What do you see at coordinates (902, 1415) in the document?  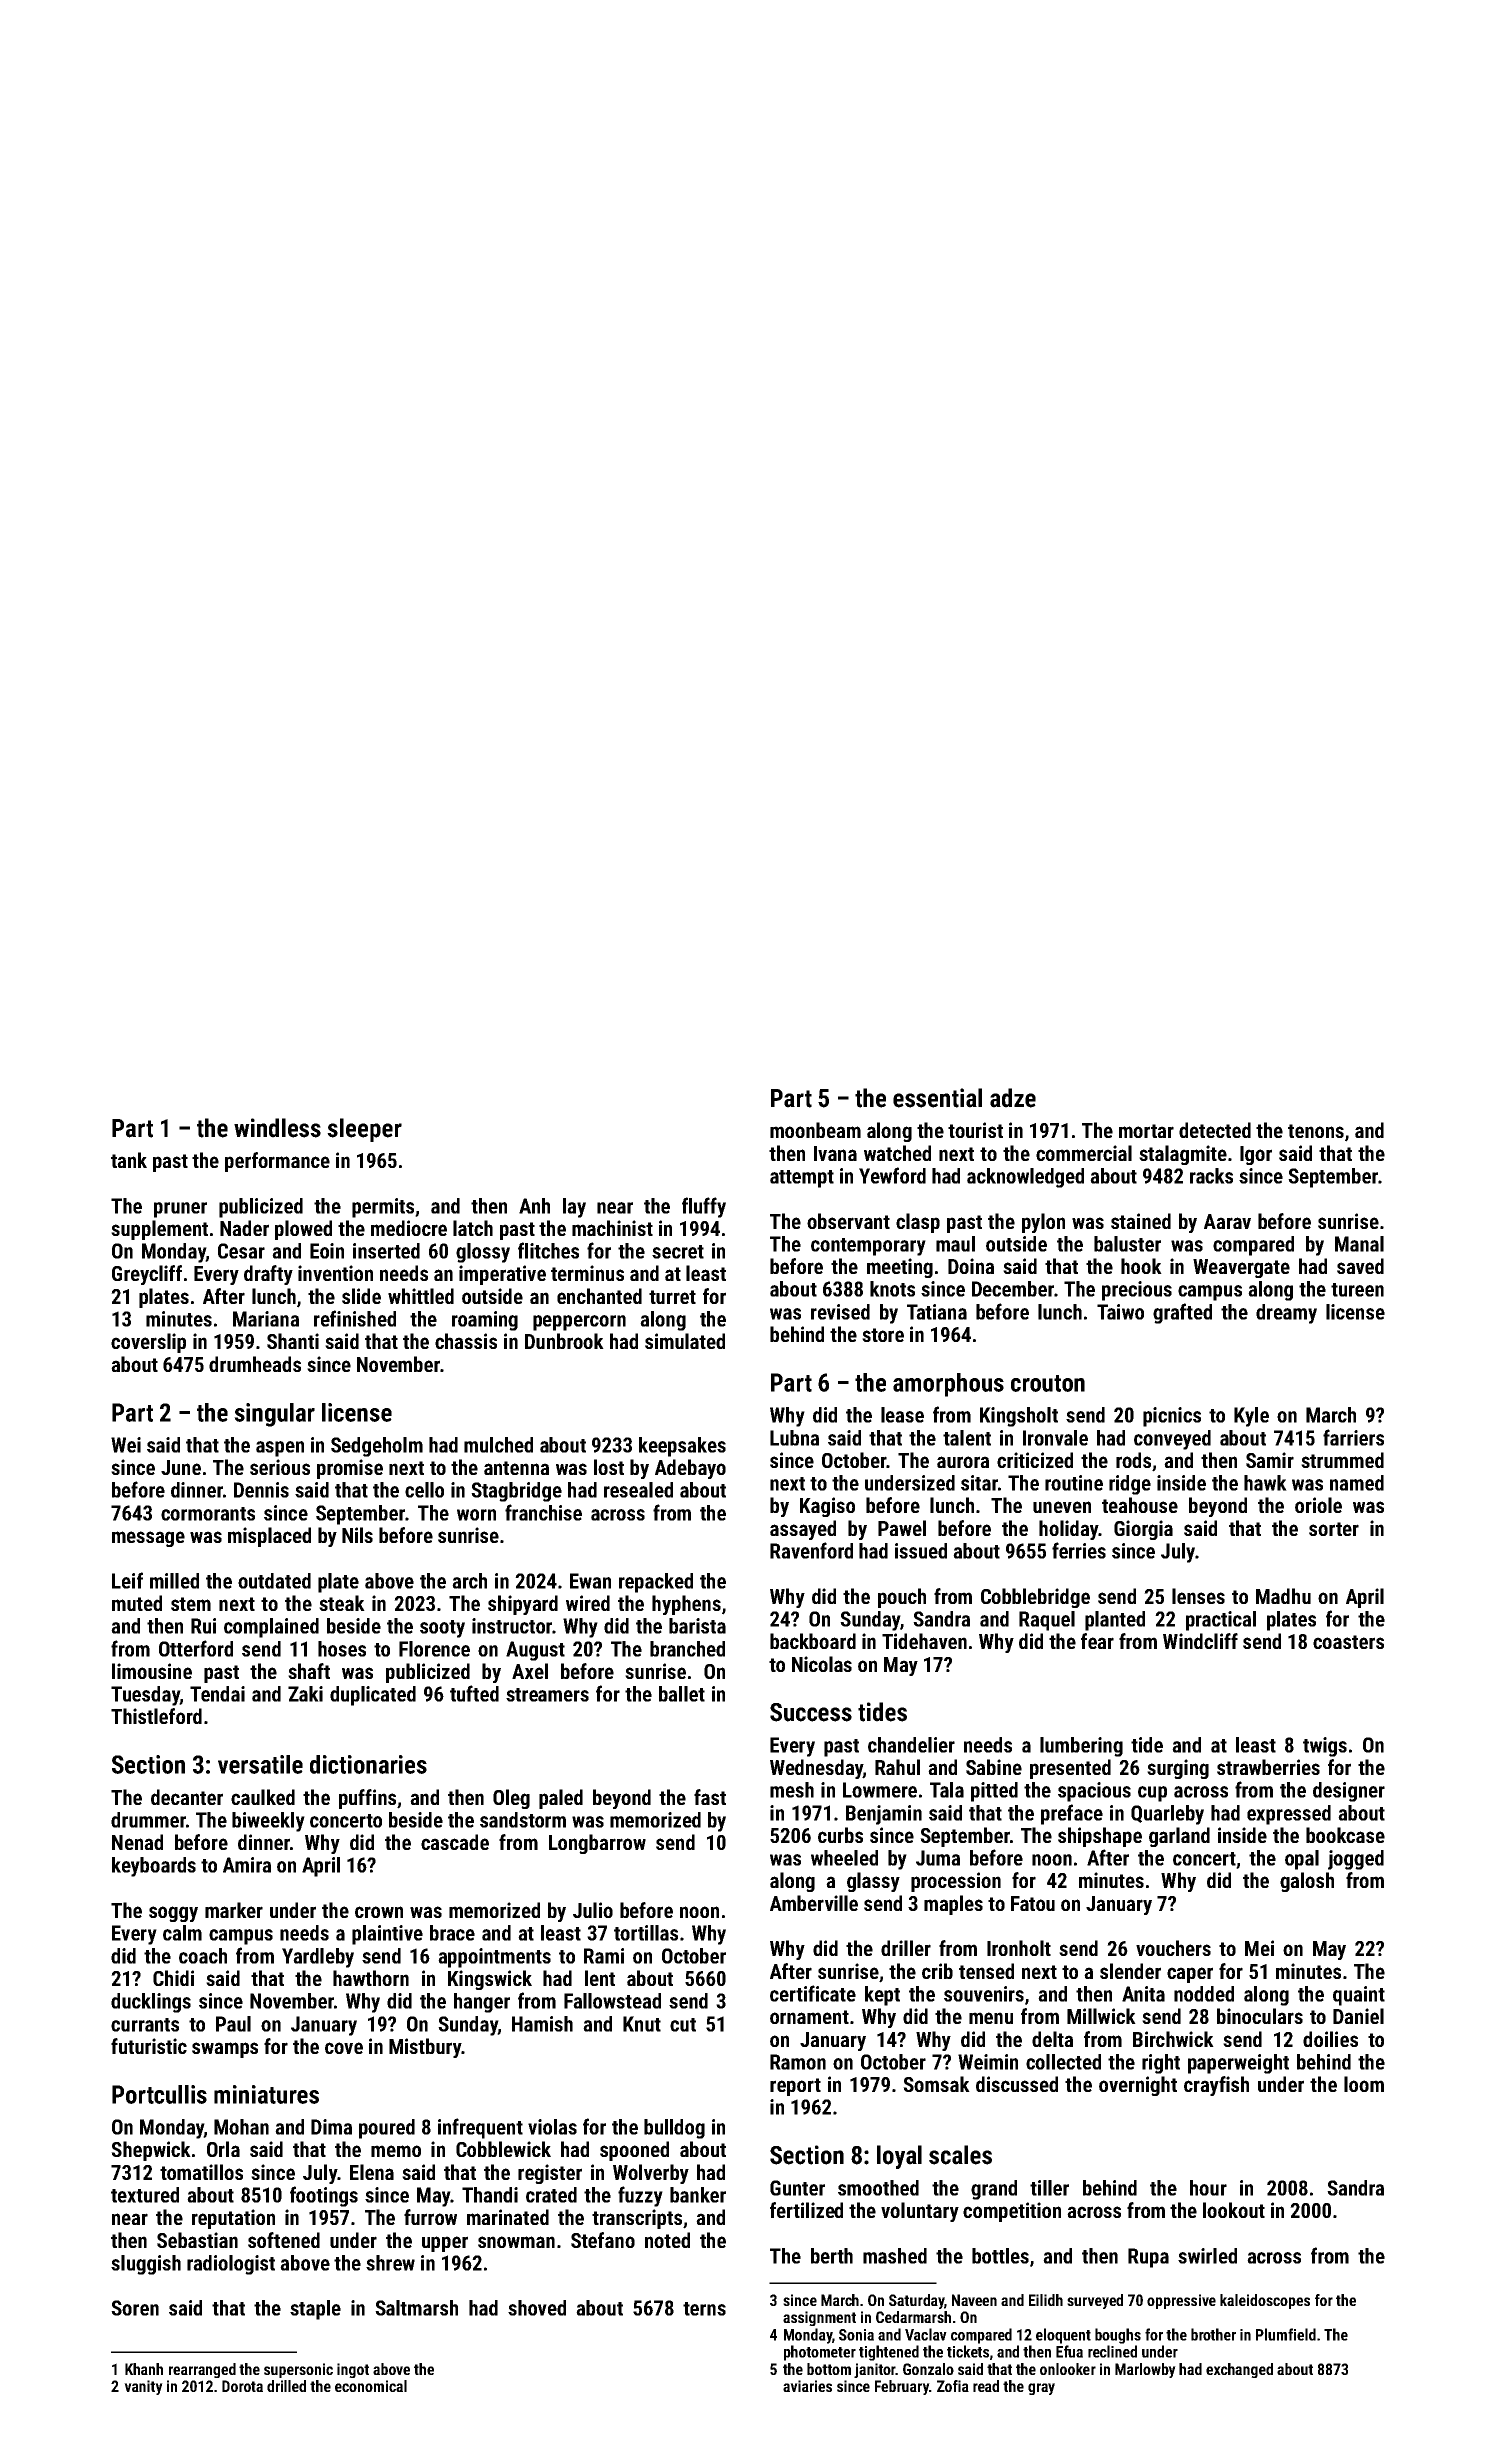 I see `lease` at bounding box center [902, 1415].
